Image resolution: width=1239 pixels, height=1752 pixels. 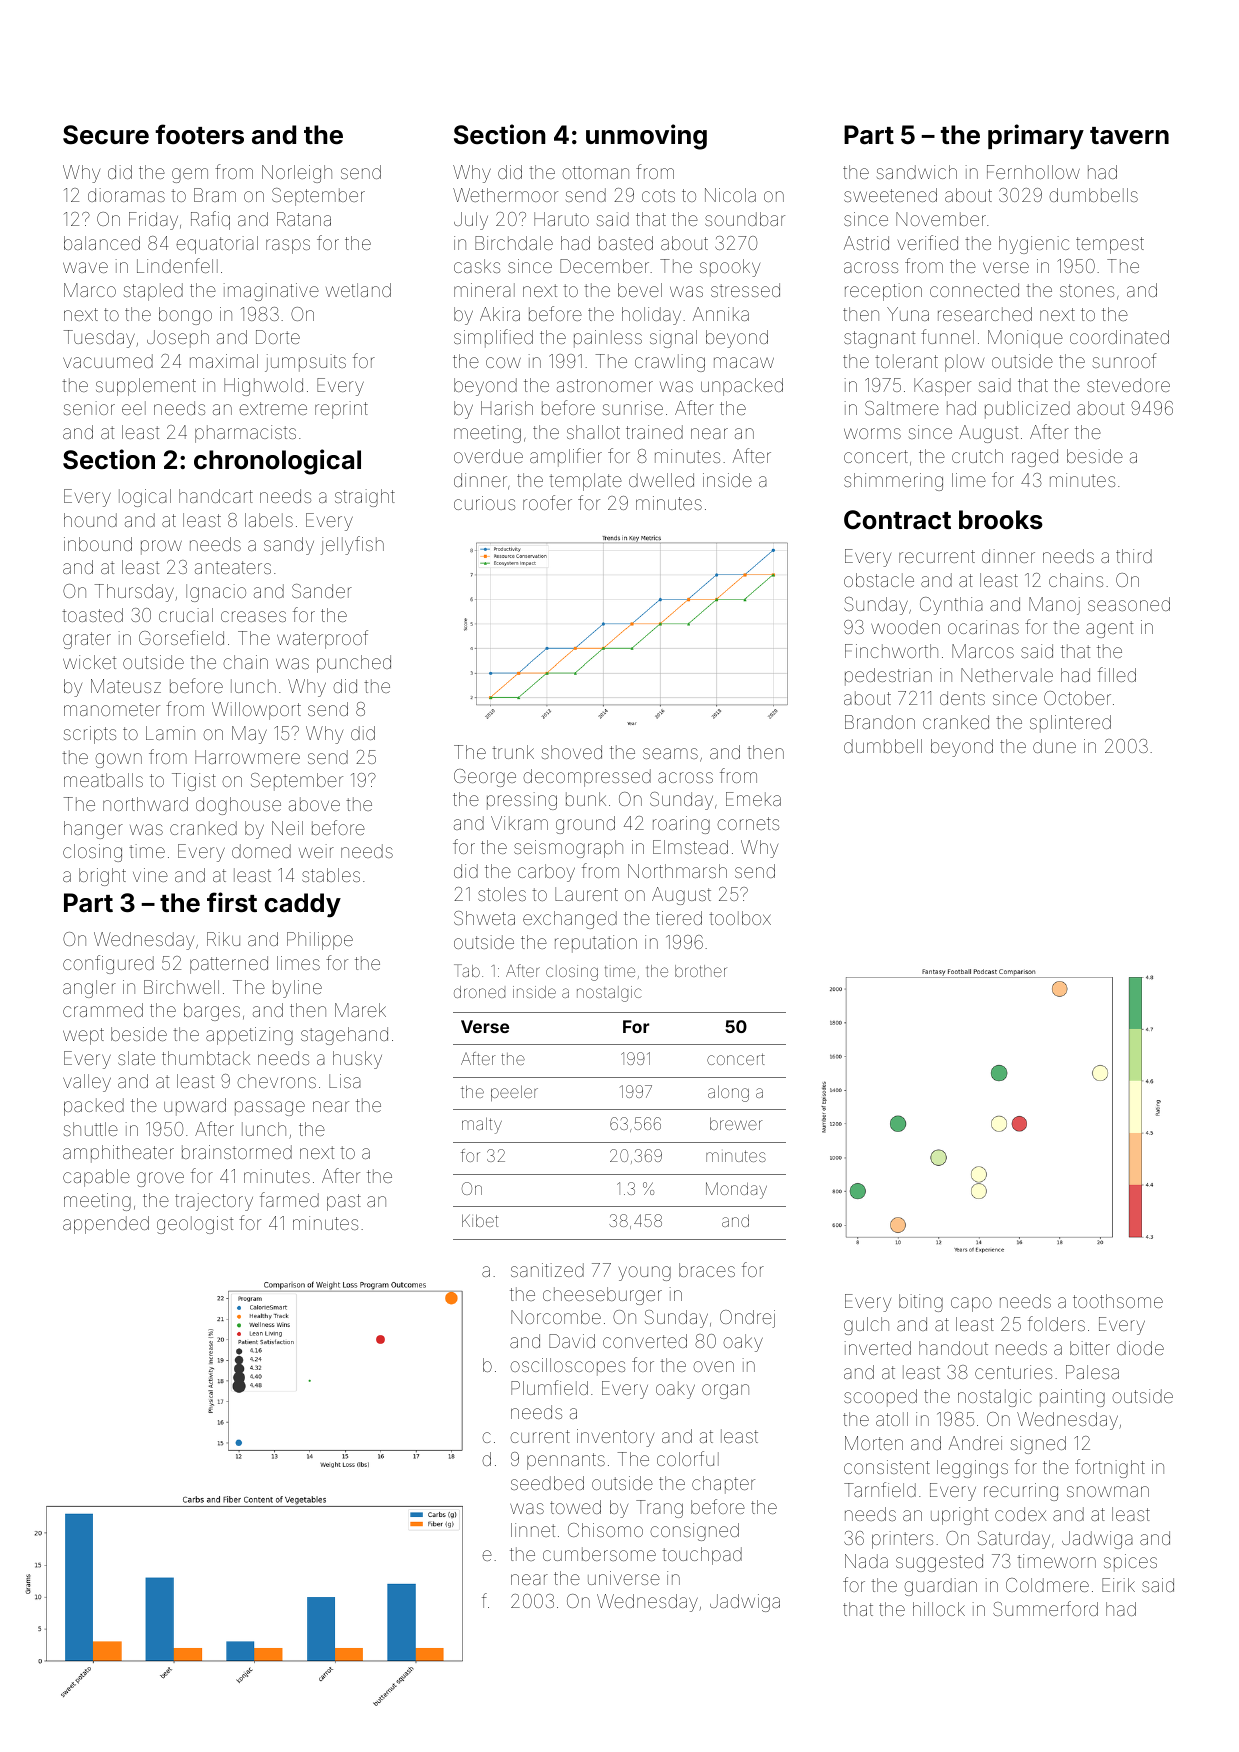 I want to click on Neil, so click(x=287, y=828).
